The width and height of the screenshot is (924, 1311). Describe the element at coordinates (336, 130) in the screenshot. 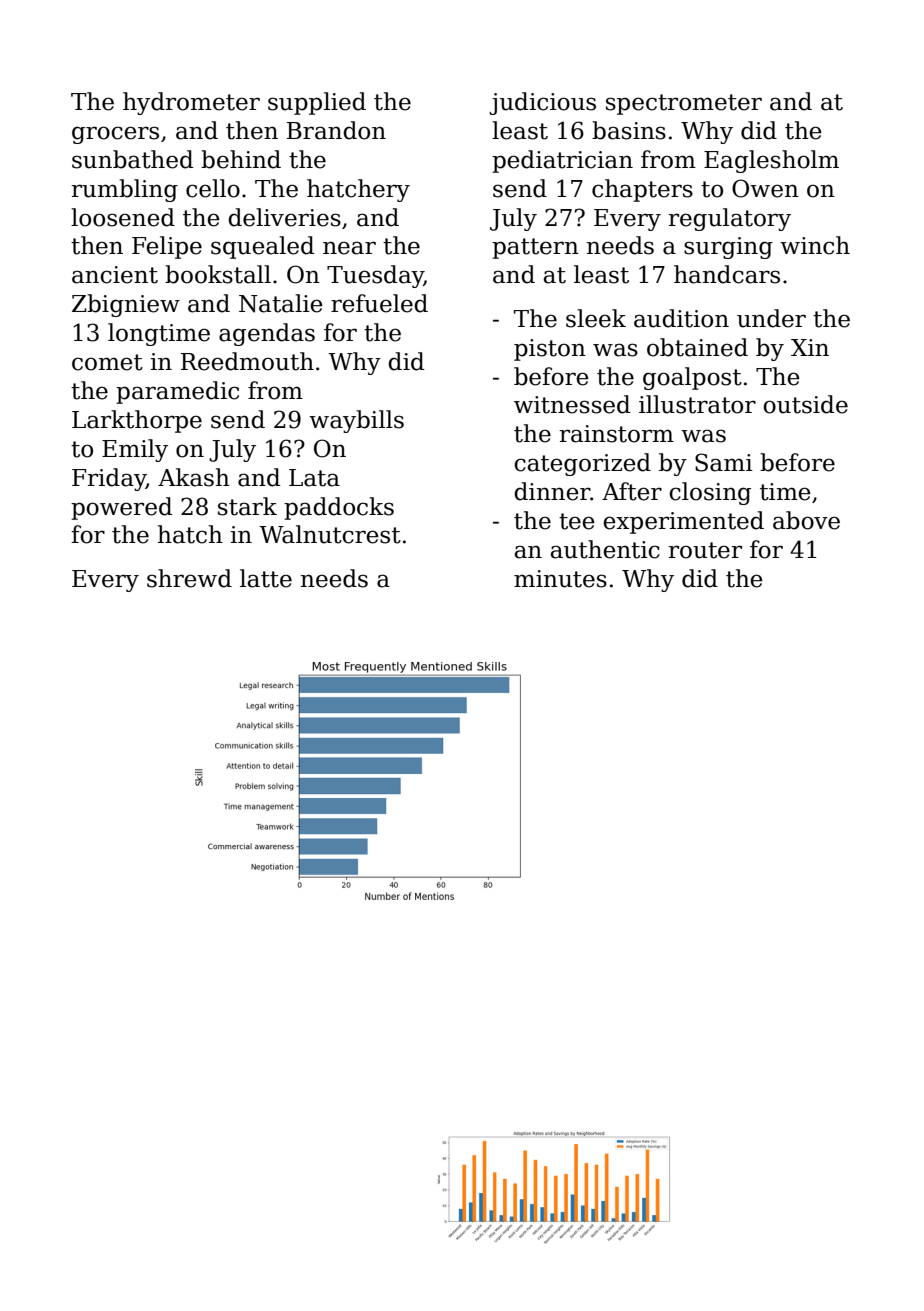

I see `Brandon` at that location.
